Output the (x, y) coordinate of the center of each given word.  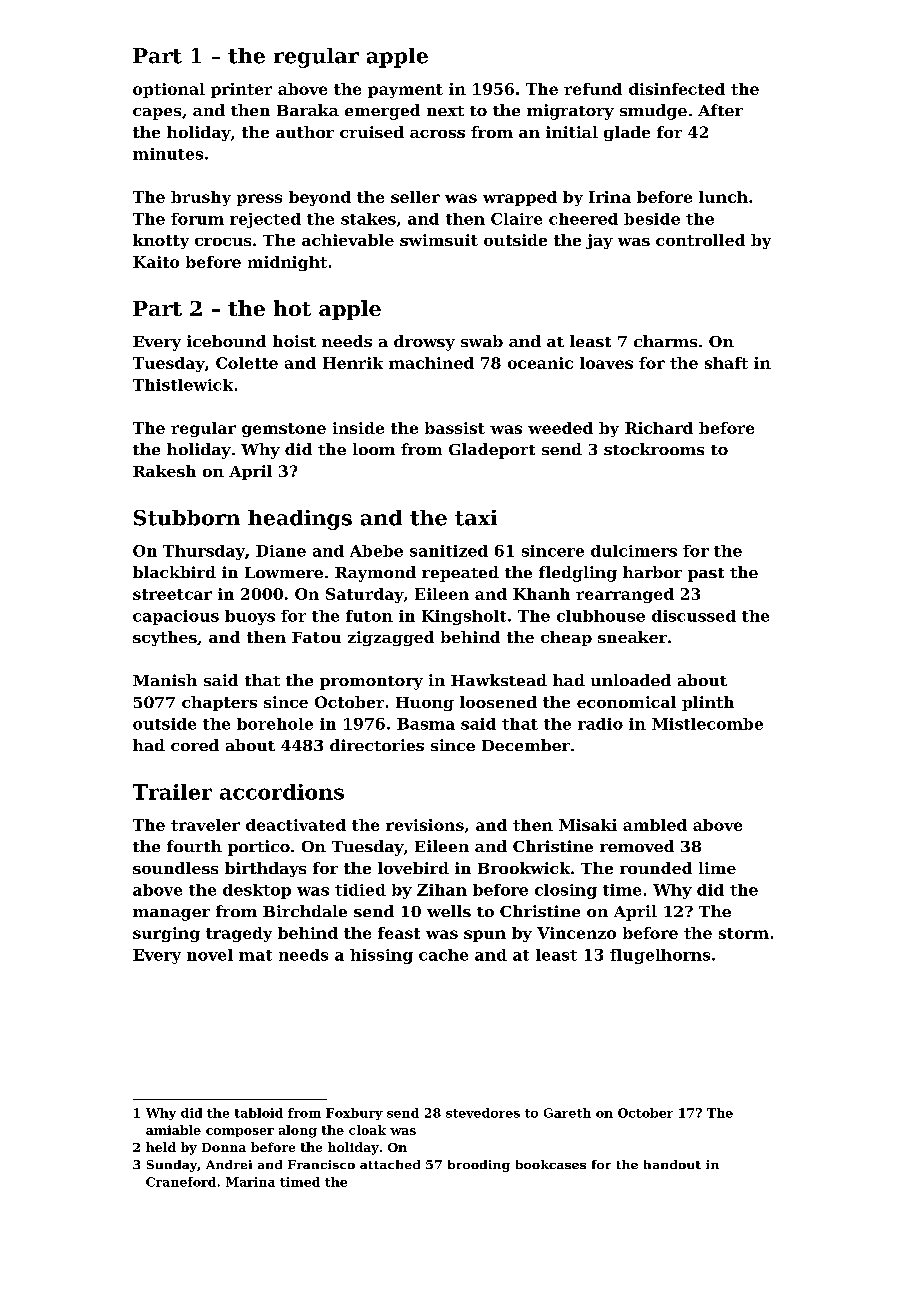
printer (241, 90)
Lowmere (284, 572)
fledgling (578, 574)
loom (374, 449)
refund (593, 89)
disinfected (677, 89)
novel (210, 955)
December (526, 745)
